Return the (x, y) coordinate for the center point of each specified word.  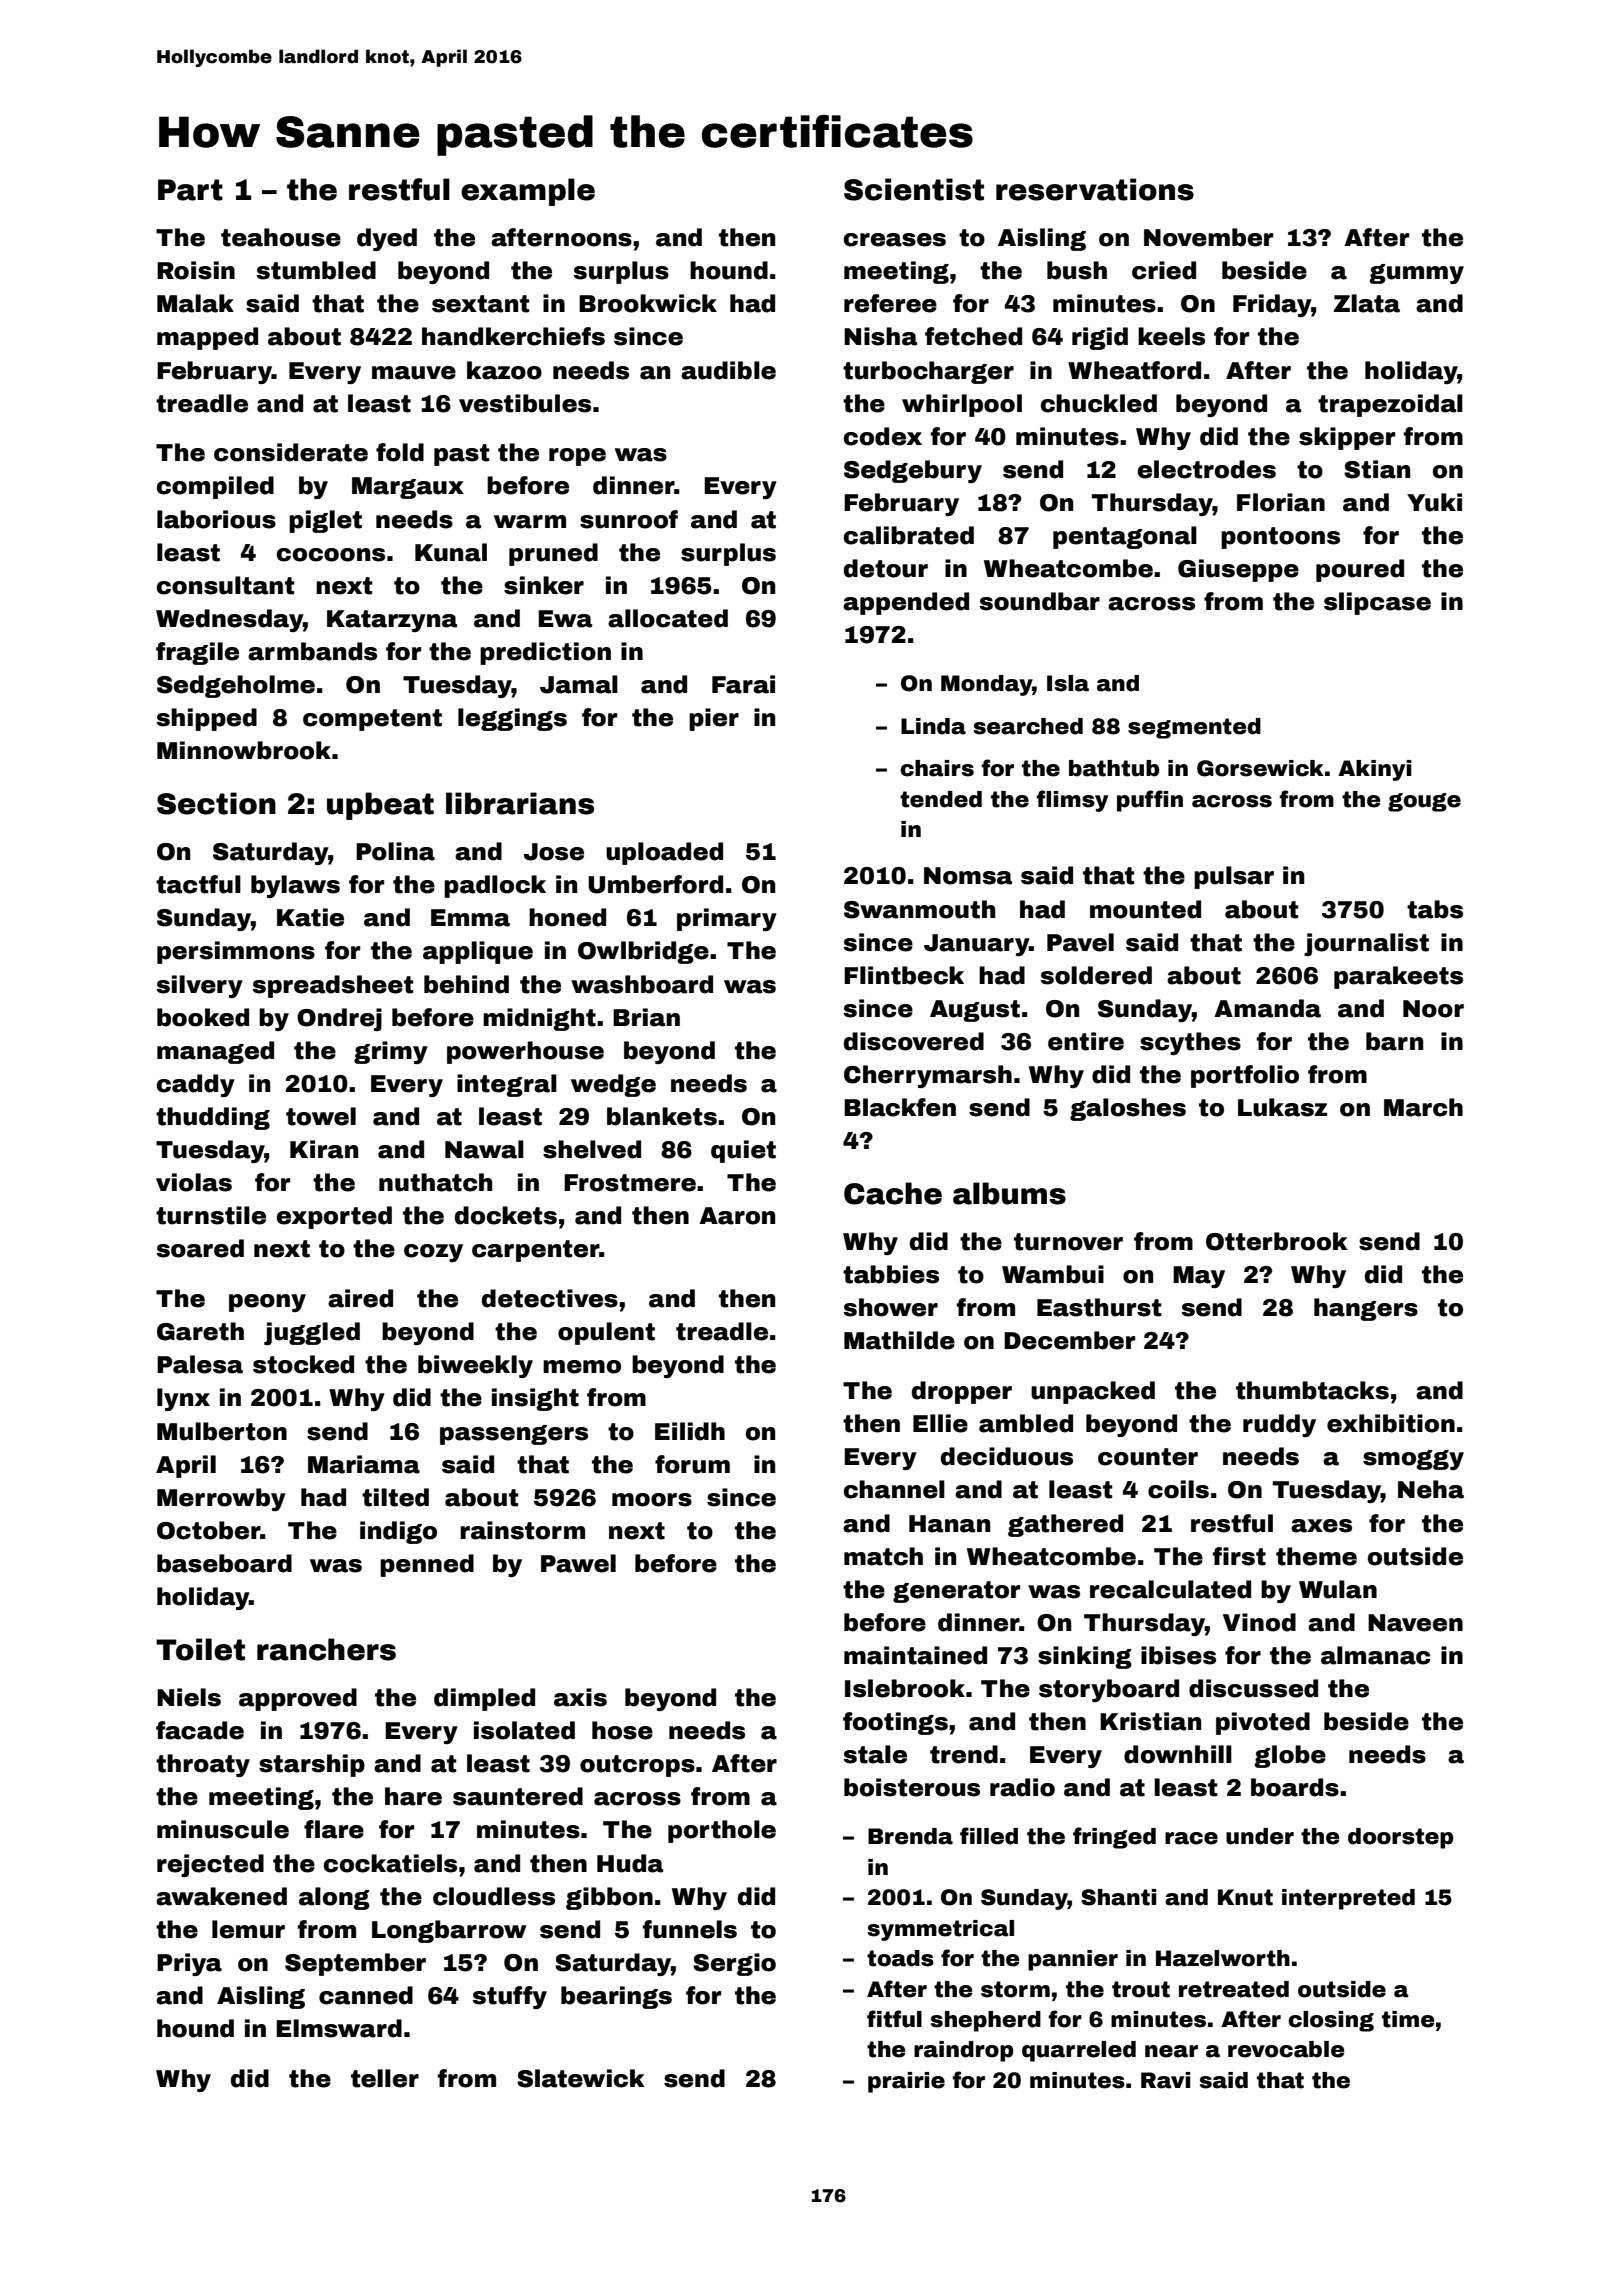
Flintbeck (904, 975)
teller (385, 2078)
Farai (743, 684)
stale (875, 1754)
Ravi (1166, 2080)
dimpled (484, 1699)
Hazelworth (1223, 1958)
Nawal (484, 1149)
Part (190, 190)
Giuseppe (1238, 570)
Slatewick (581, 2078)
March (1423, 1107)
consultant (225, 585)
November (1208, 237)
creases (895, 240)
